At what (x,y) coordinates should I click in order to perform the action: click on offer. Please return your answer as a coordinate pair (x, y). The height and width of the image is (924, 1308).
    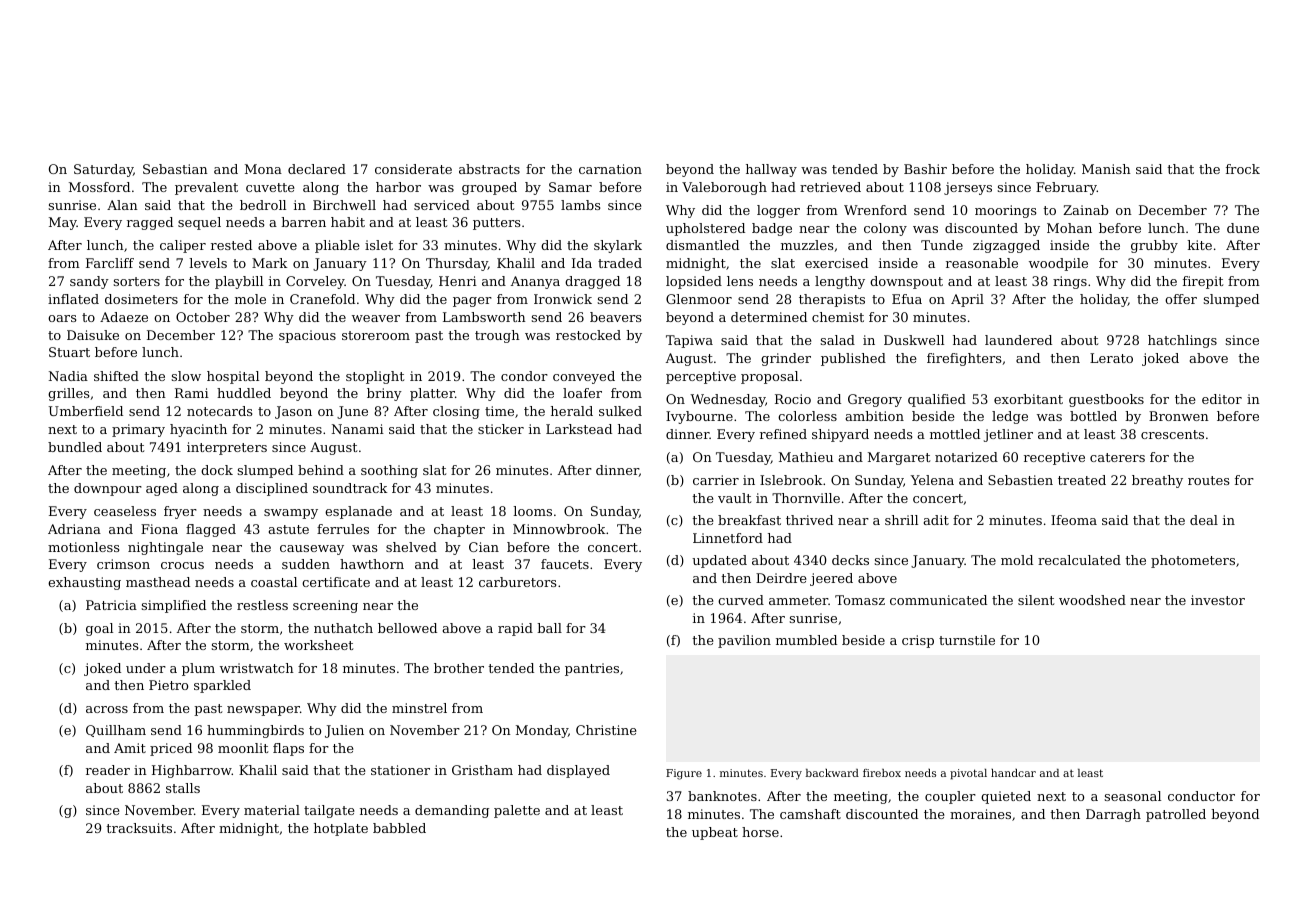
    Looking at the image, I should click on (1181, 299).
